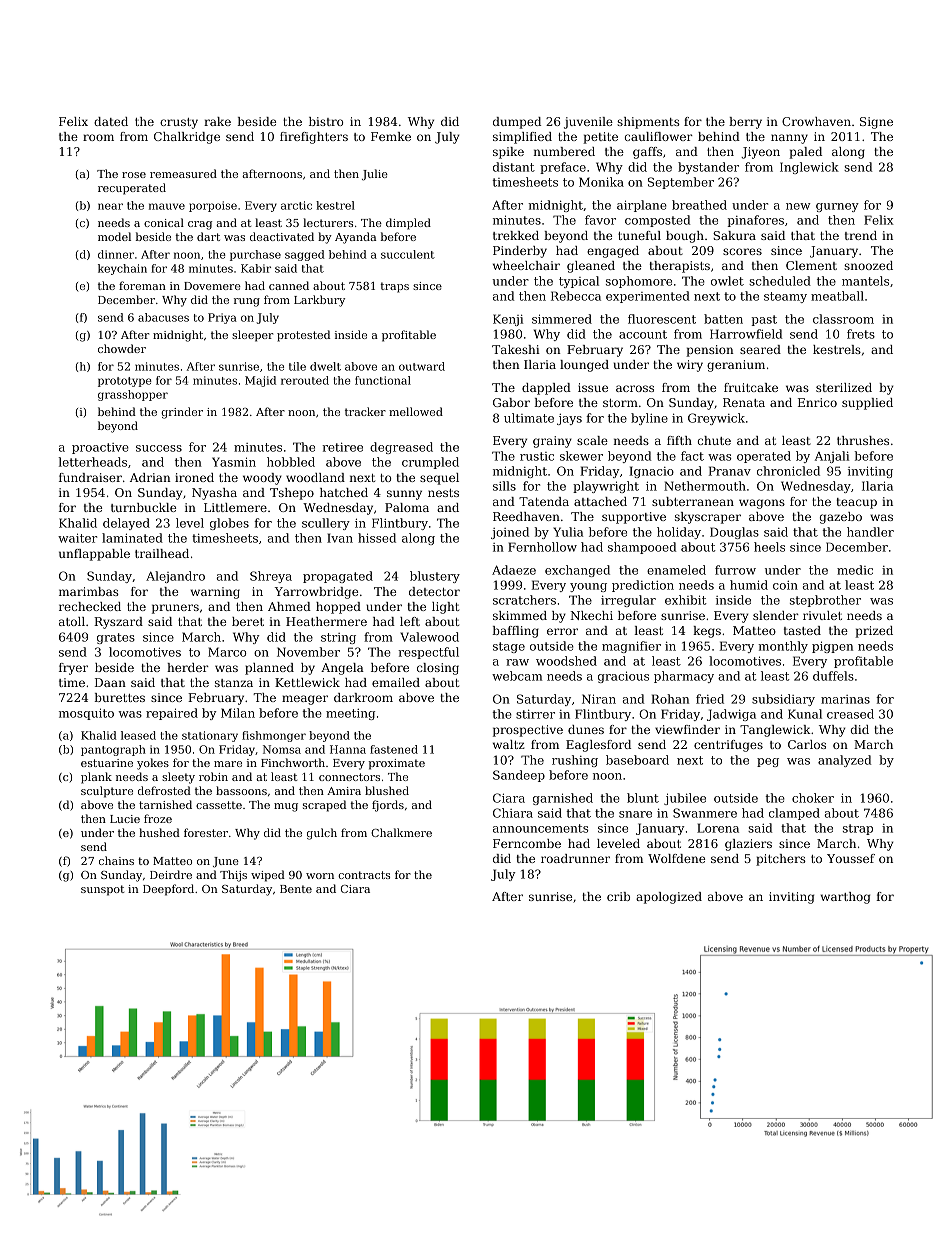 Image resolution: width=952 pixels, height=1233 pixels. Describe the element at coordinates (517, 123) in the image. I see `dumped` at that location.
